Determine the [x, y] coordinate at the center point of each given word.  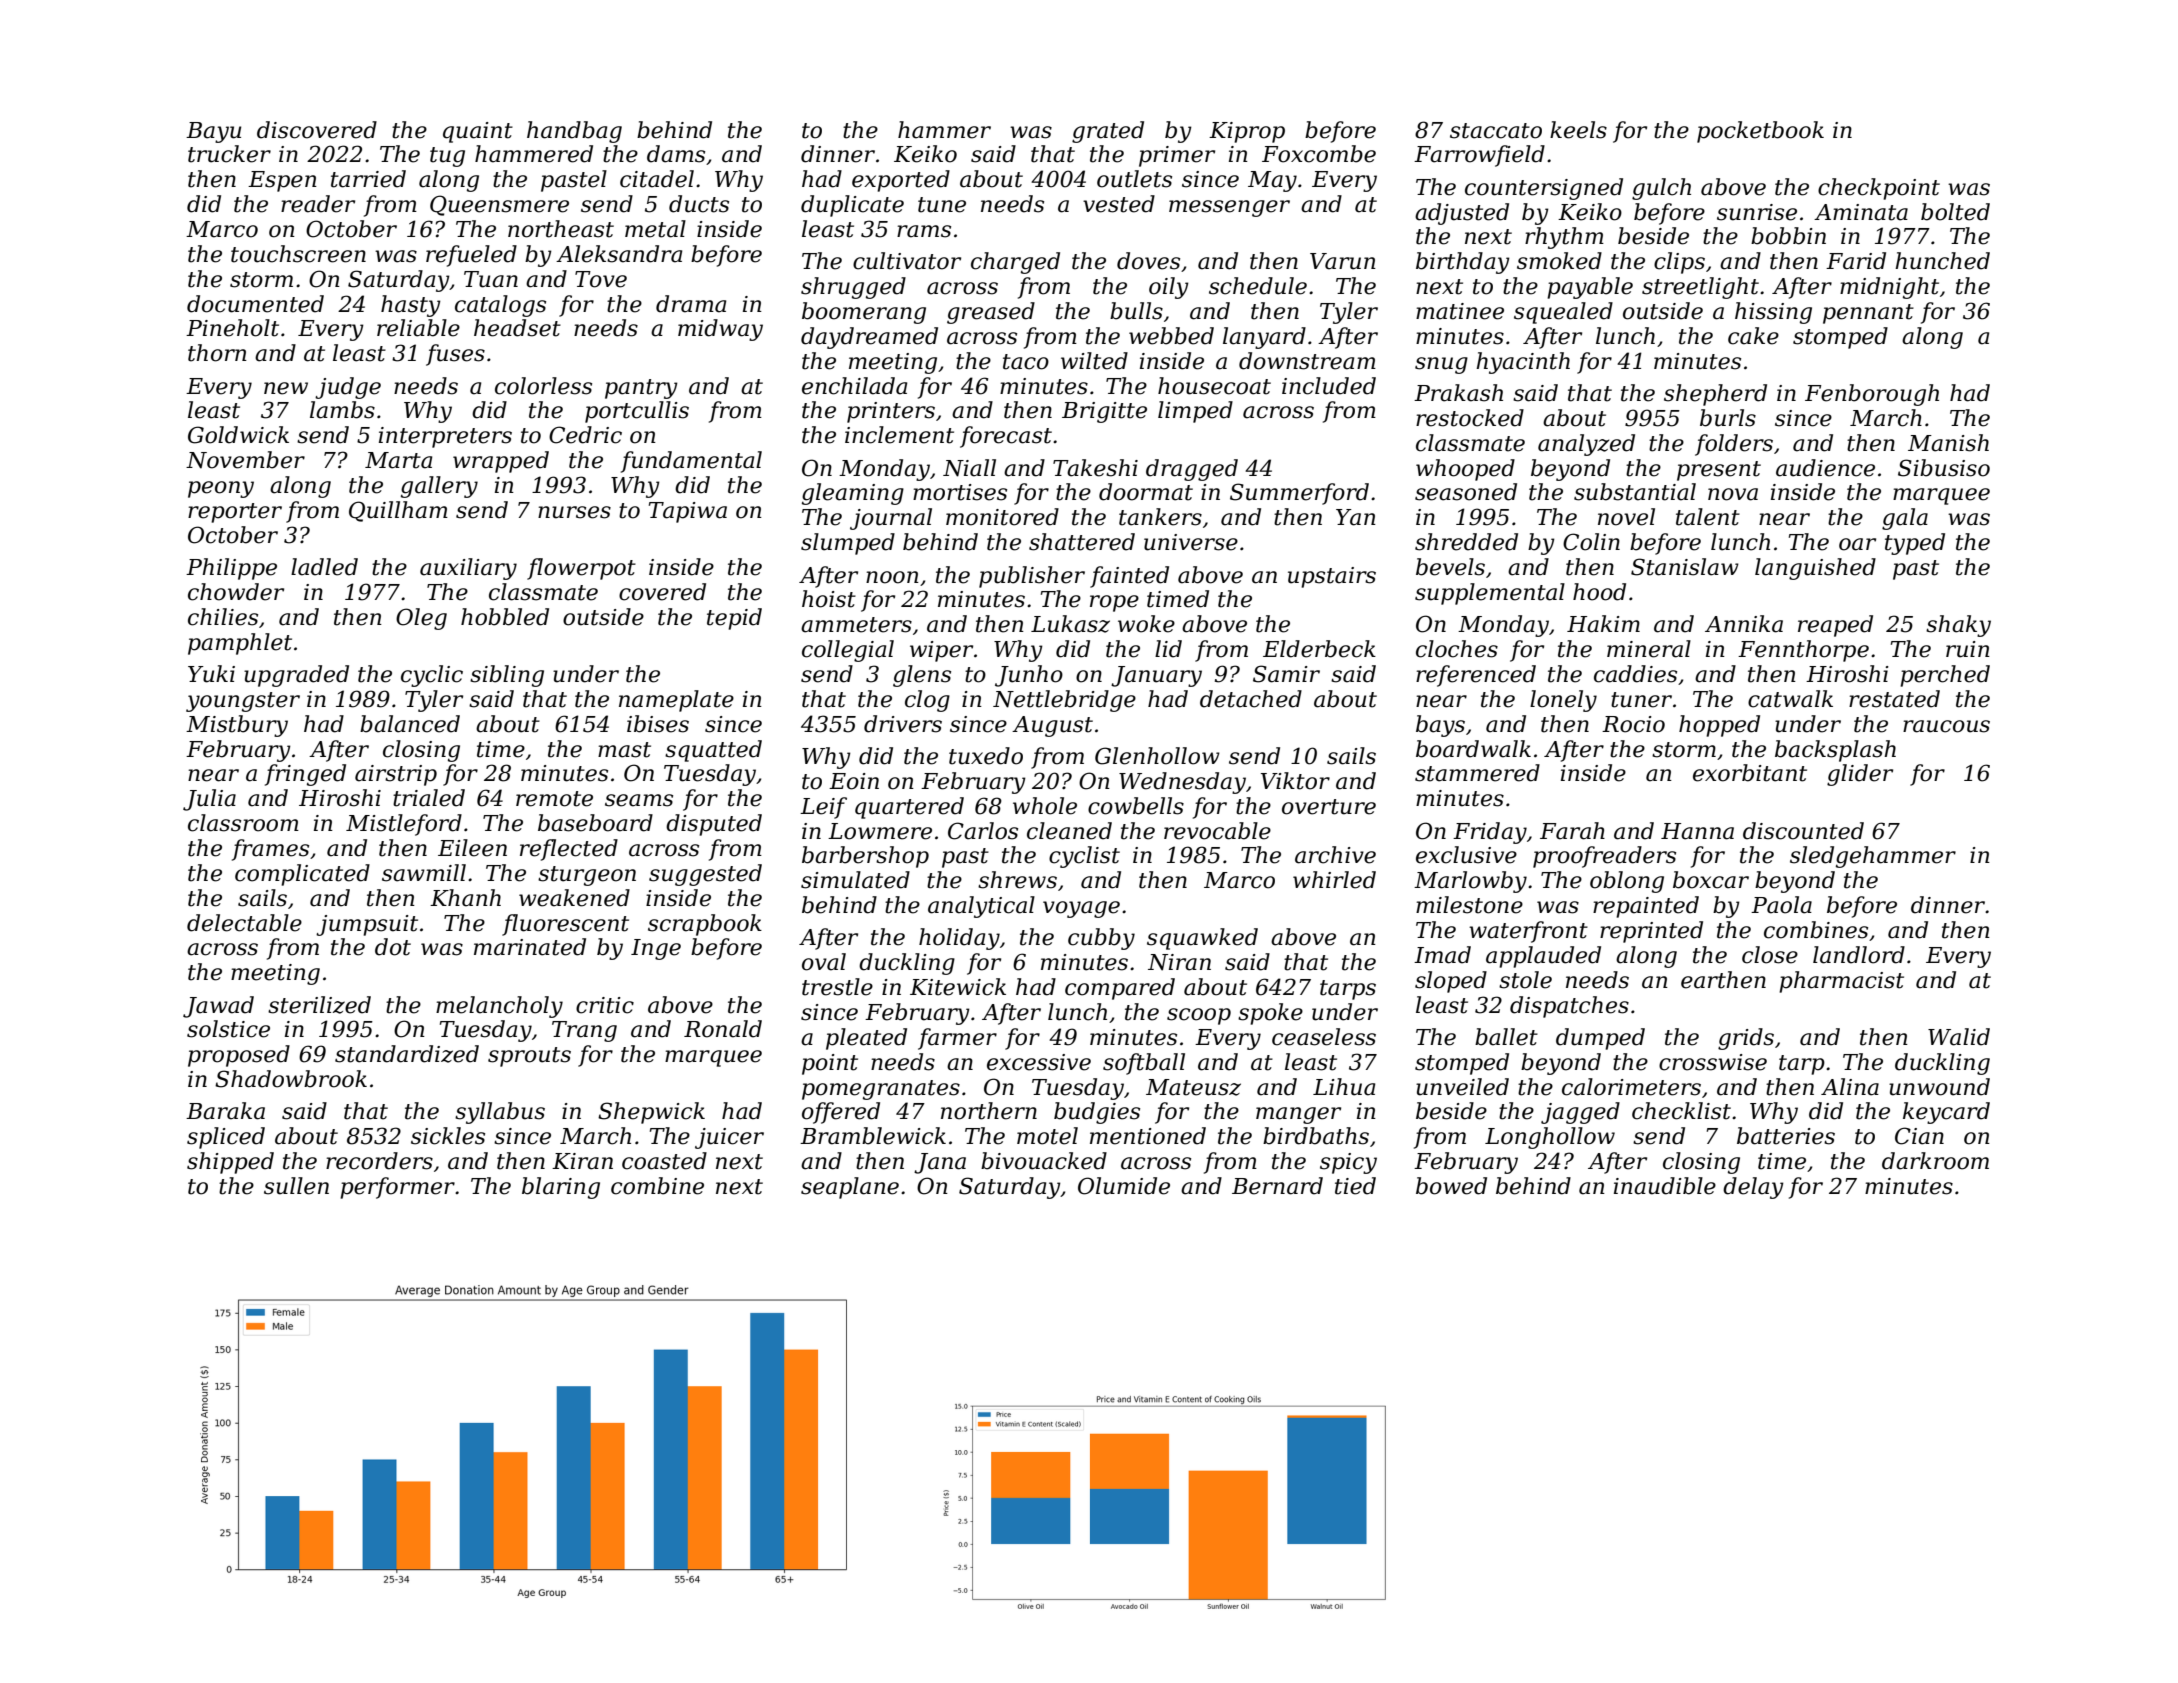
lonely [1563, 701]
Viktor [1295, 781]
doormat [1146, 492]
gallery [439, 487]
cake [1753, 336]
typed [1915, 544]
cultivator [907, 261]
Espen [282, 181]
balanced [410, 724]
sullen [296, 1186]
